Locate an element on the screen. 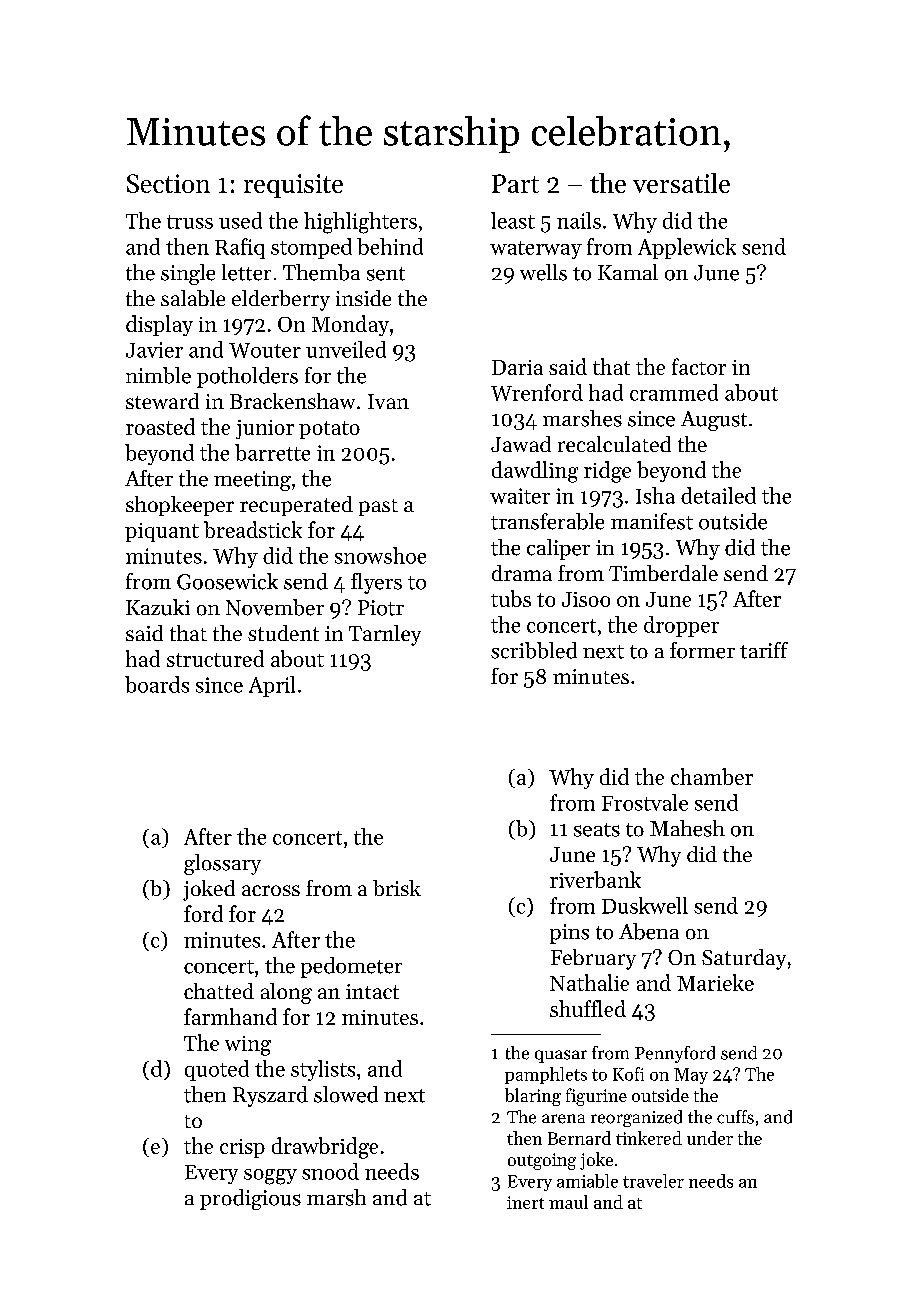 Image resolution: width=924 pixels, height=1311 pixels. factor is located at coordinates (699, 366).
